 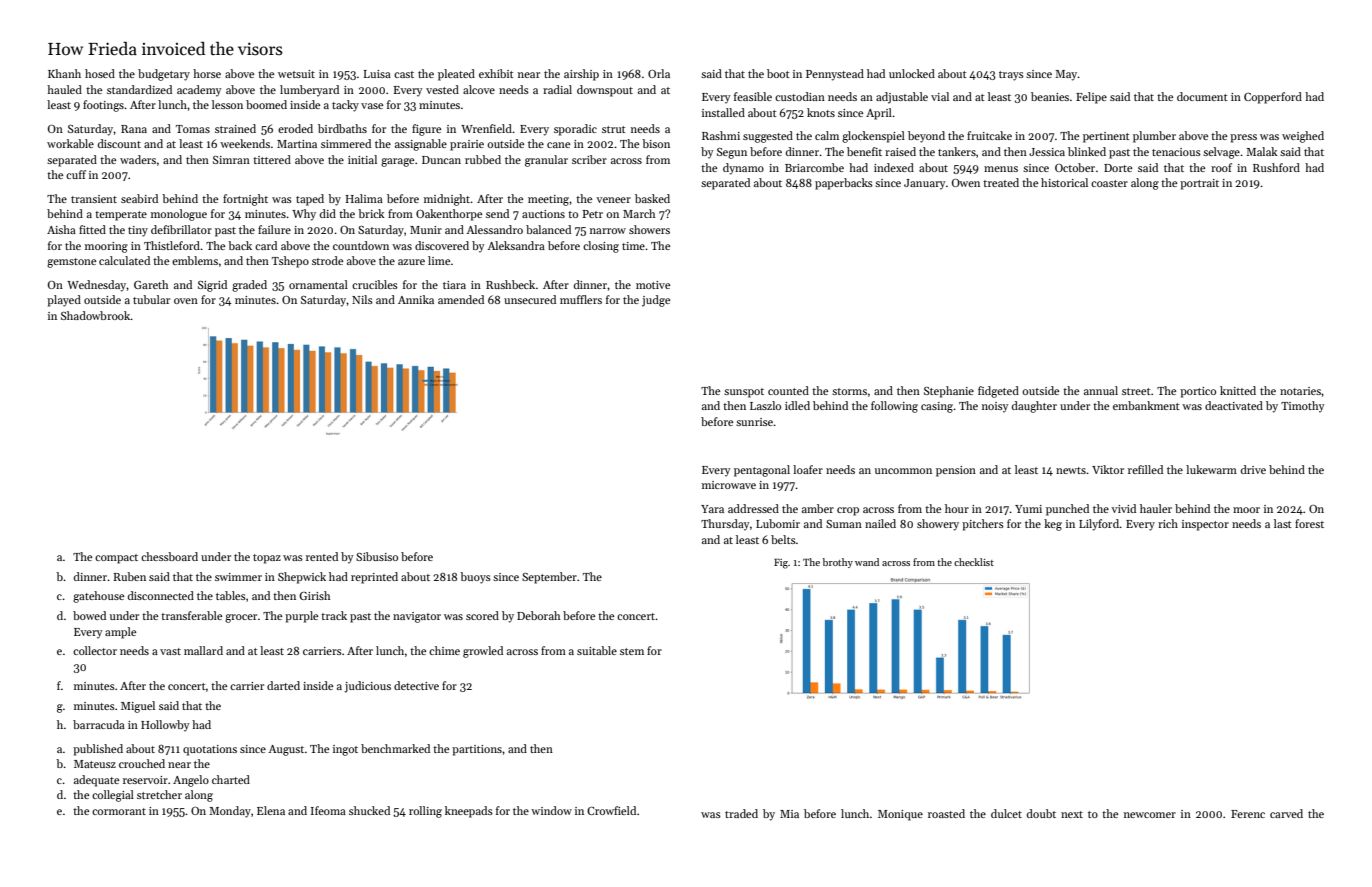 I want to click on storms, so click(x=849, y=391).
